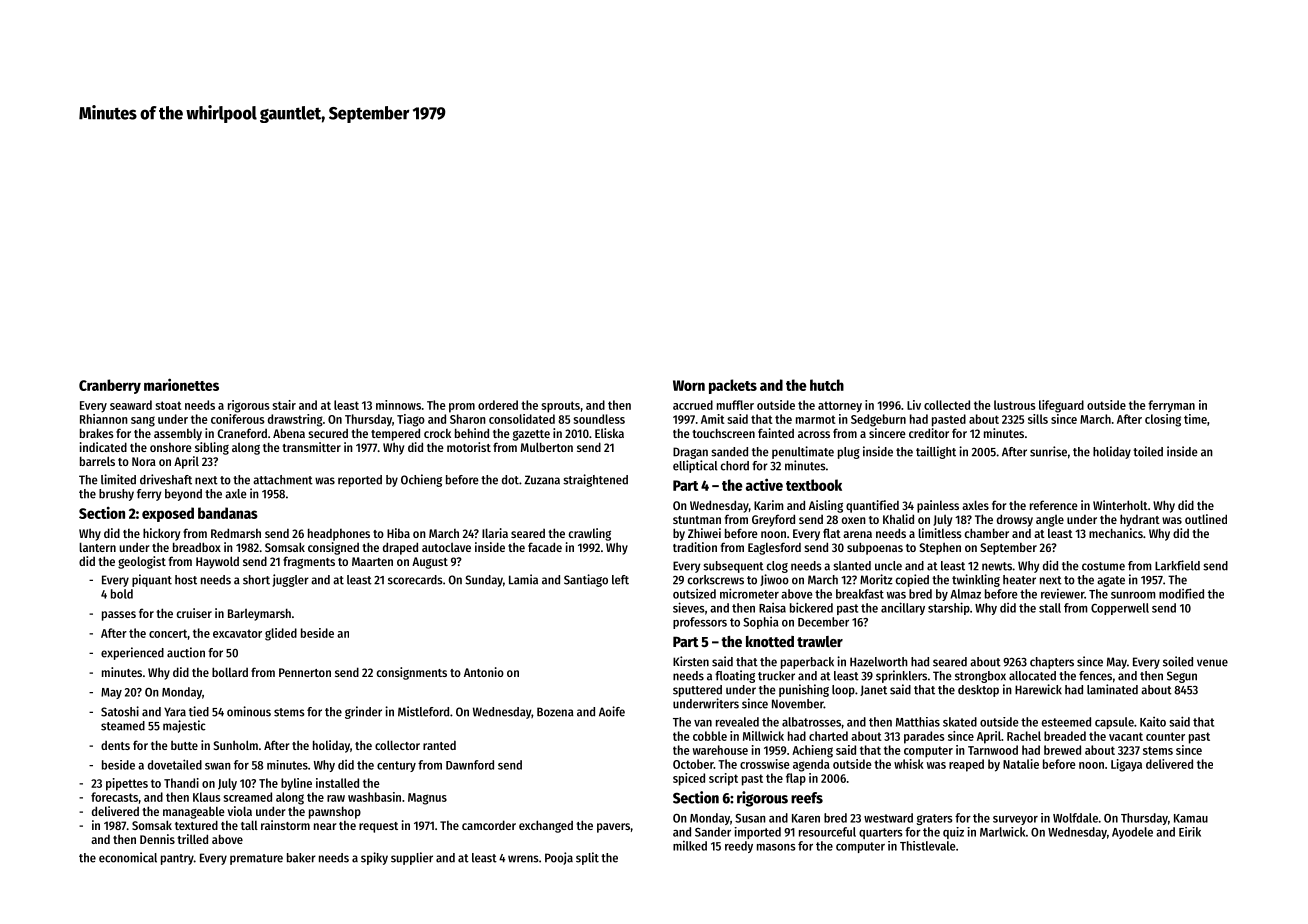 This page has width=1308, height=924. What do you see at coordinates (363, 712) in the page?
I see `grinder` at bounding box center [363, 712].
